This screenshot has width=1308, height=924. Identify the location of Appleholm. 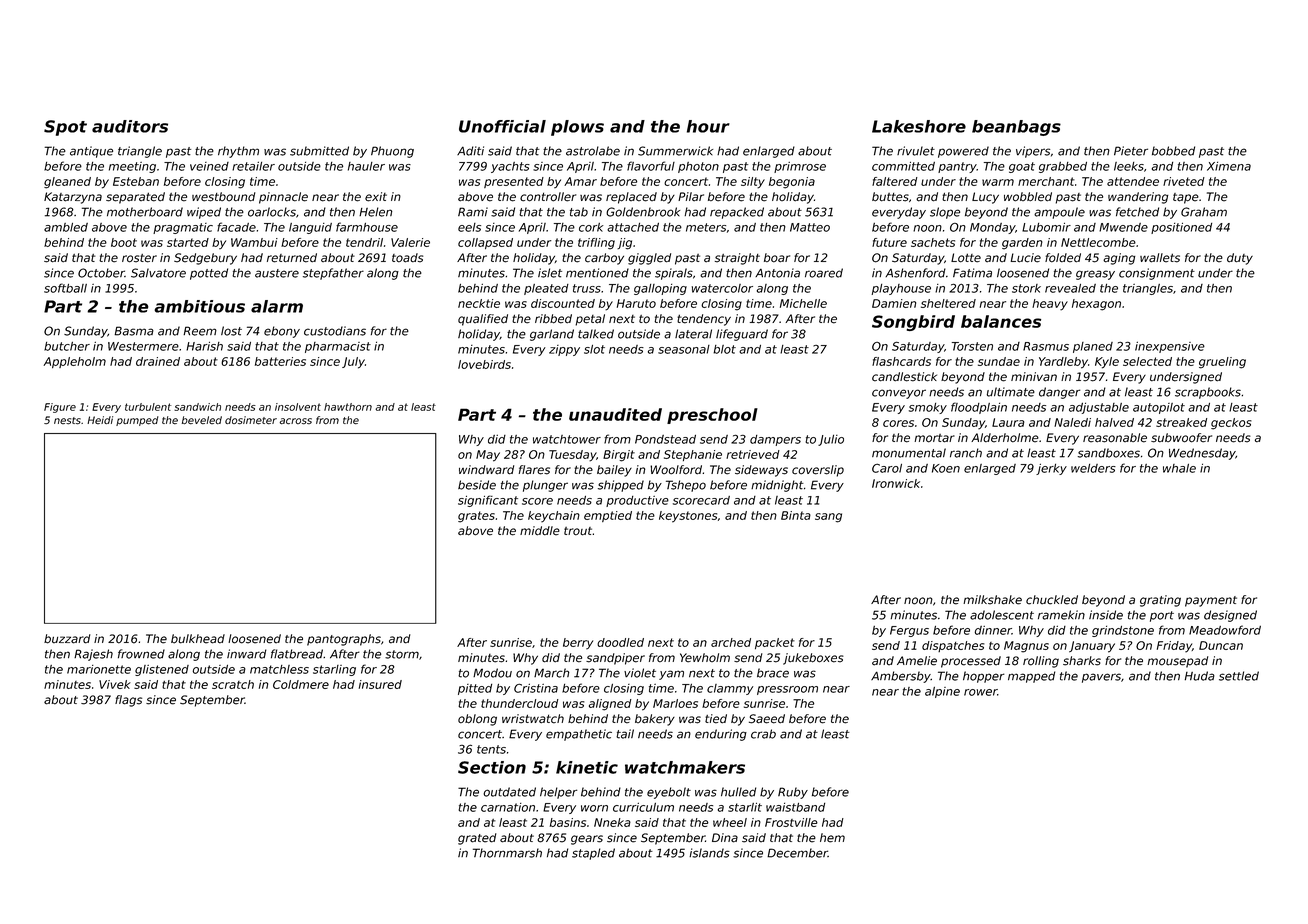
(74, 362).
